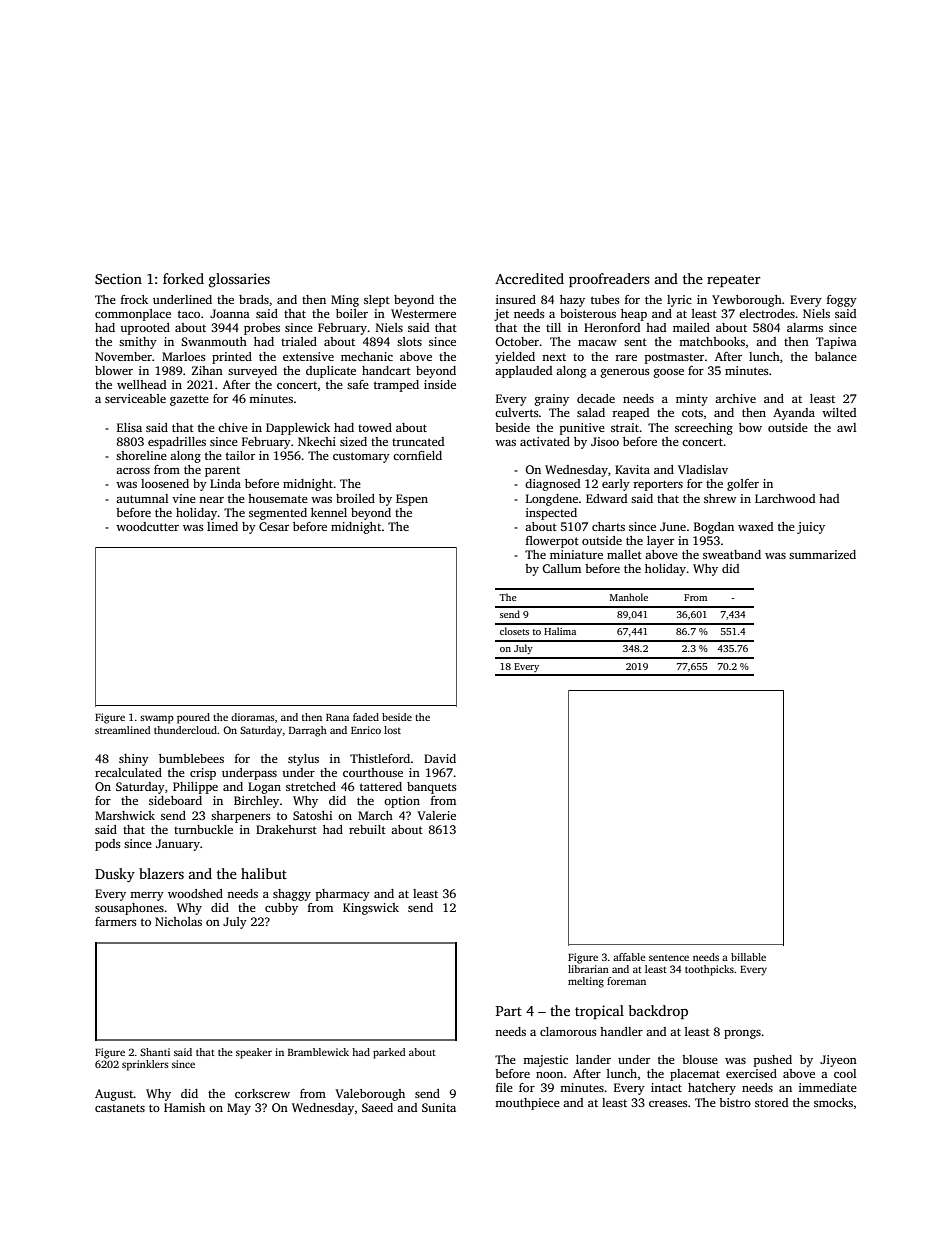 This screenshot has height=1233, width=952. Describe the element at coordinates (193, 718) in the screenshot. I see `poured` at that location.
